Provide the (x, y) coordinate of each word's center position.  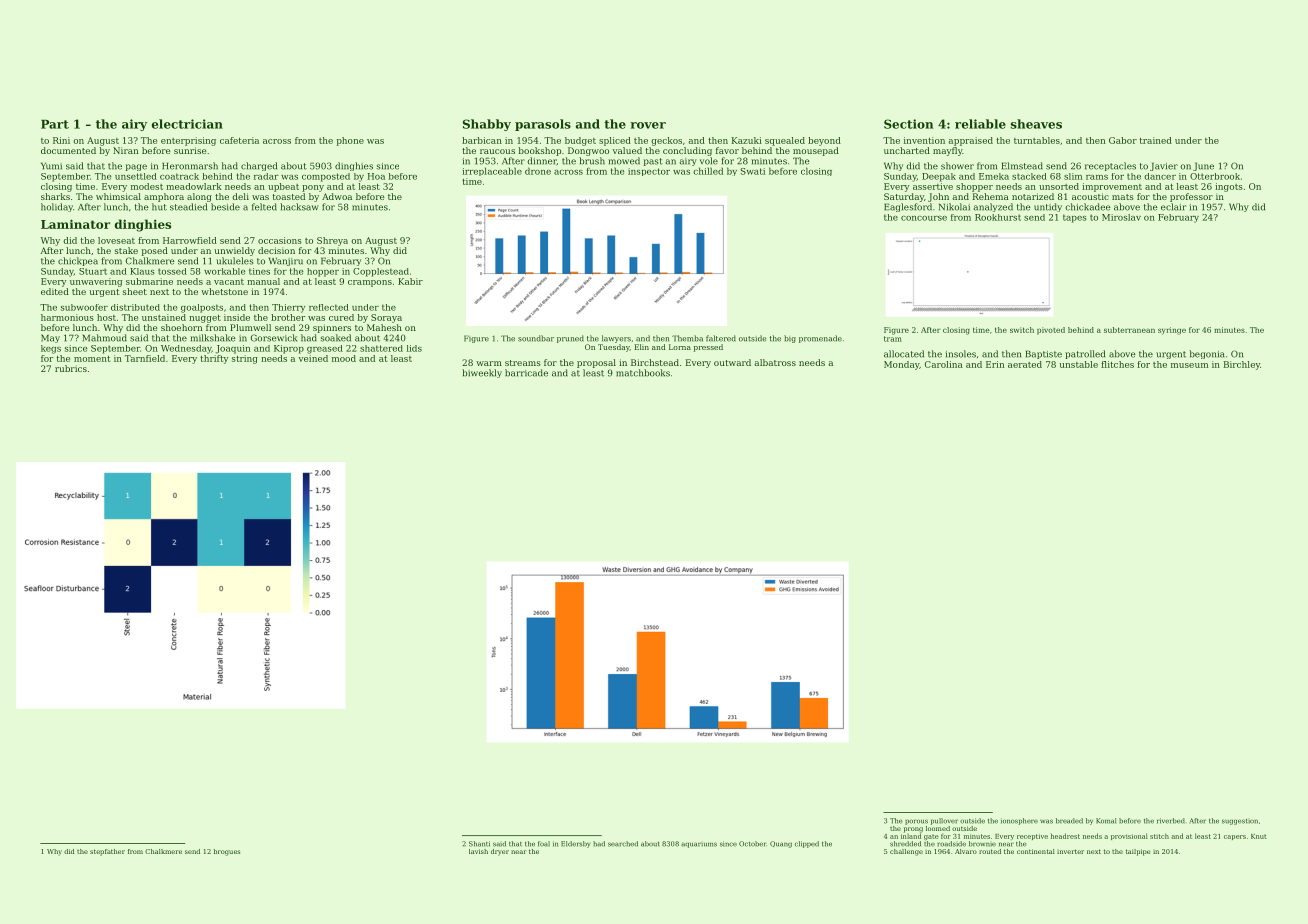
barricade (526, 373)
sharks (55, 196)
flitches (1117, 364)
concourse (924, 218)
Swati (753, 171)
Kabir (410, 281)
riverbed (1171, 821)
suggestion (1240, 822)
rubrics (71, 368)
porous (916, 822)
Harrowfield (190, 240)
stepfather (107, 852)
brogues (227, 852)
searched (623, 844)
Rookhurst (998, 217)
